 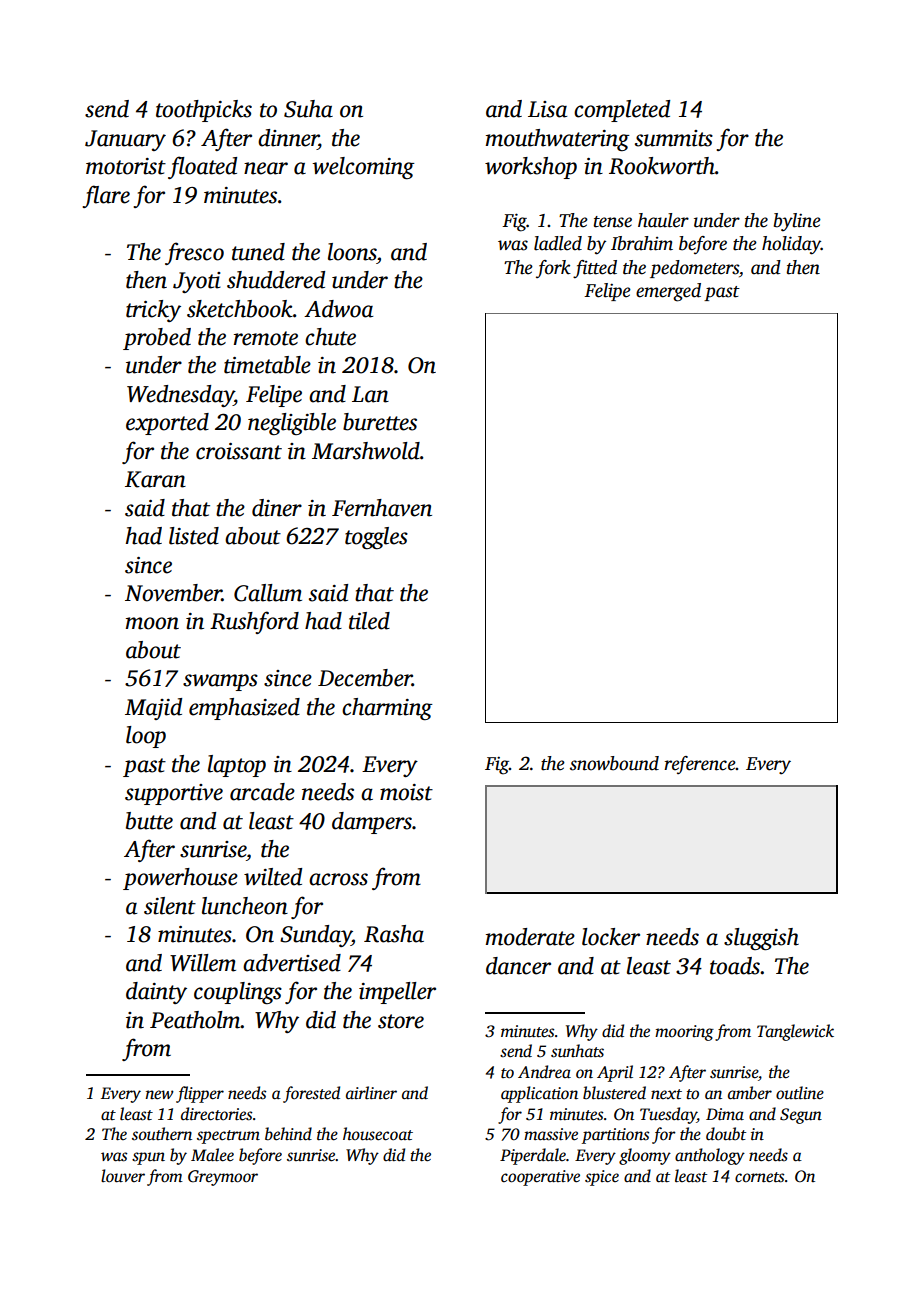 What do you see at coordinates (288, 1134) in the image?
I see `behind` at bounding box center [288, 1134].
